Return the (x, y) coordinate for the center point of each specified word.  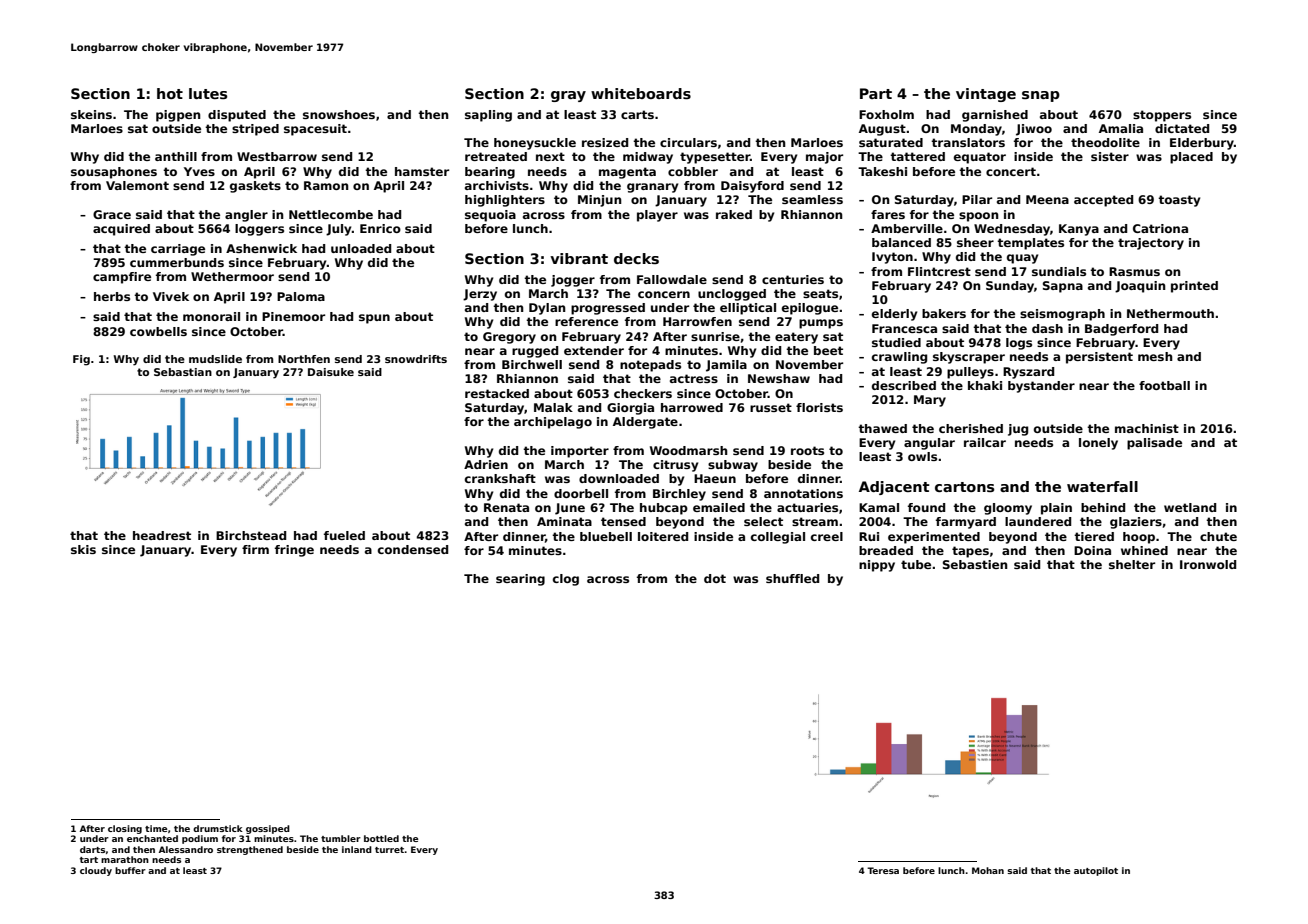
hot (170, 93)
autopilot (1096, 871)
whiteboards (641, 93)
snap (1041, 96)
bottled (381, 838)
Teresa (883, 870)
